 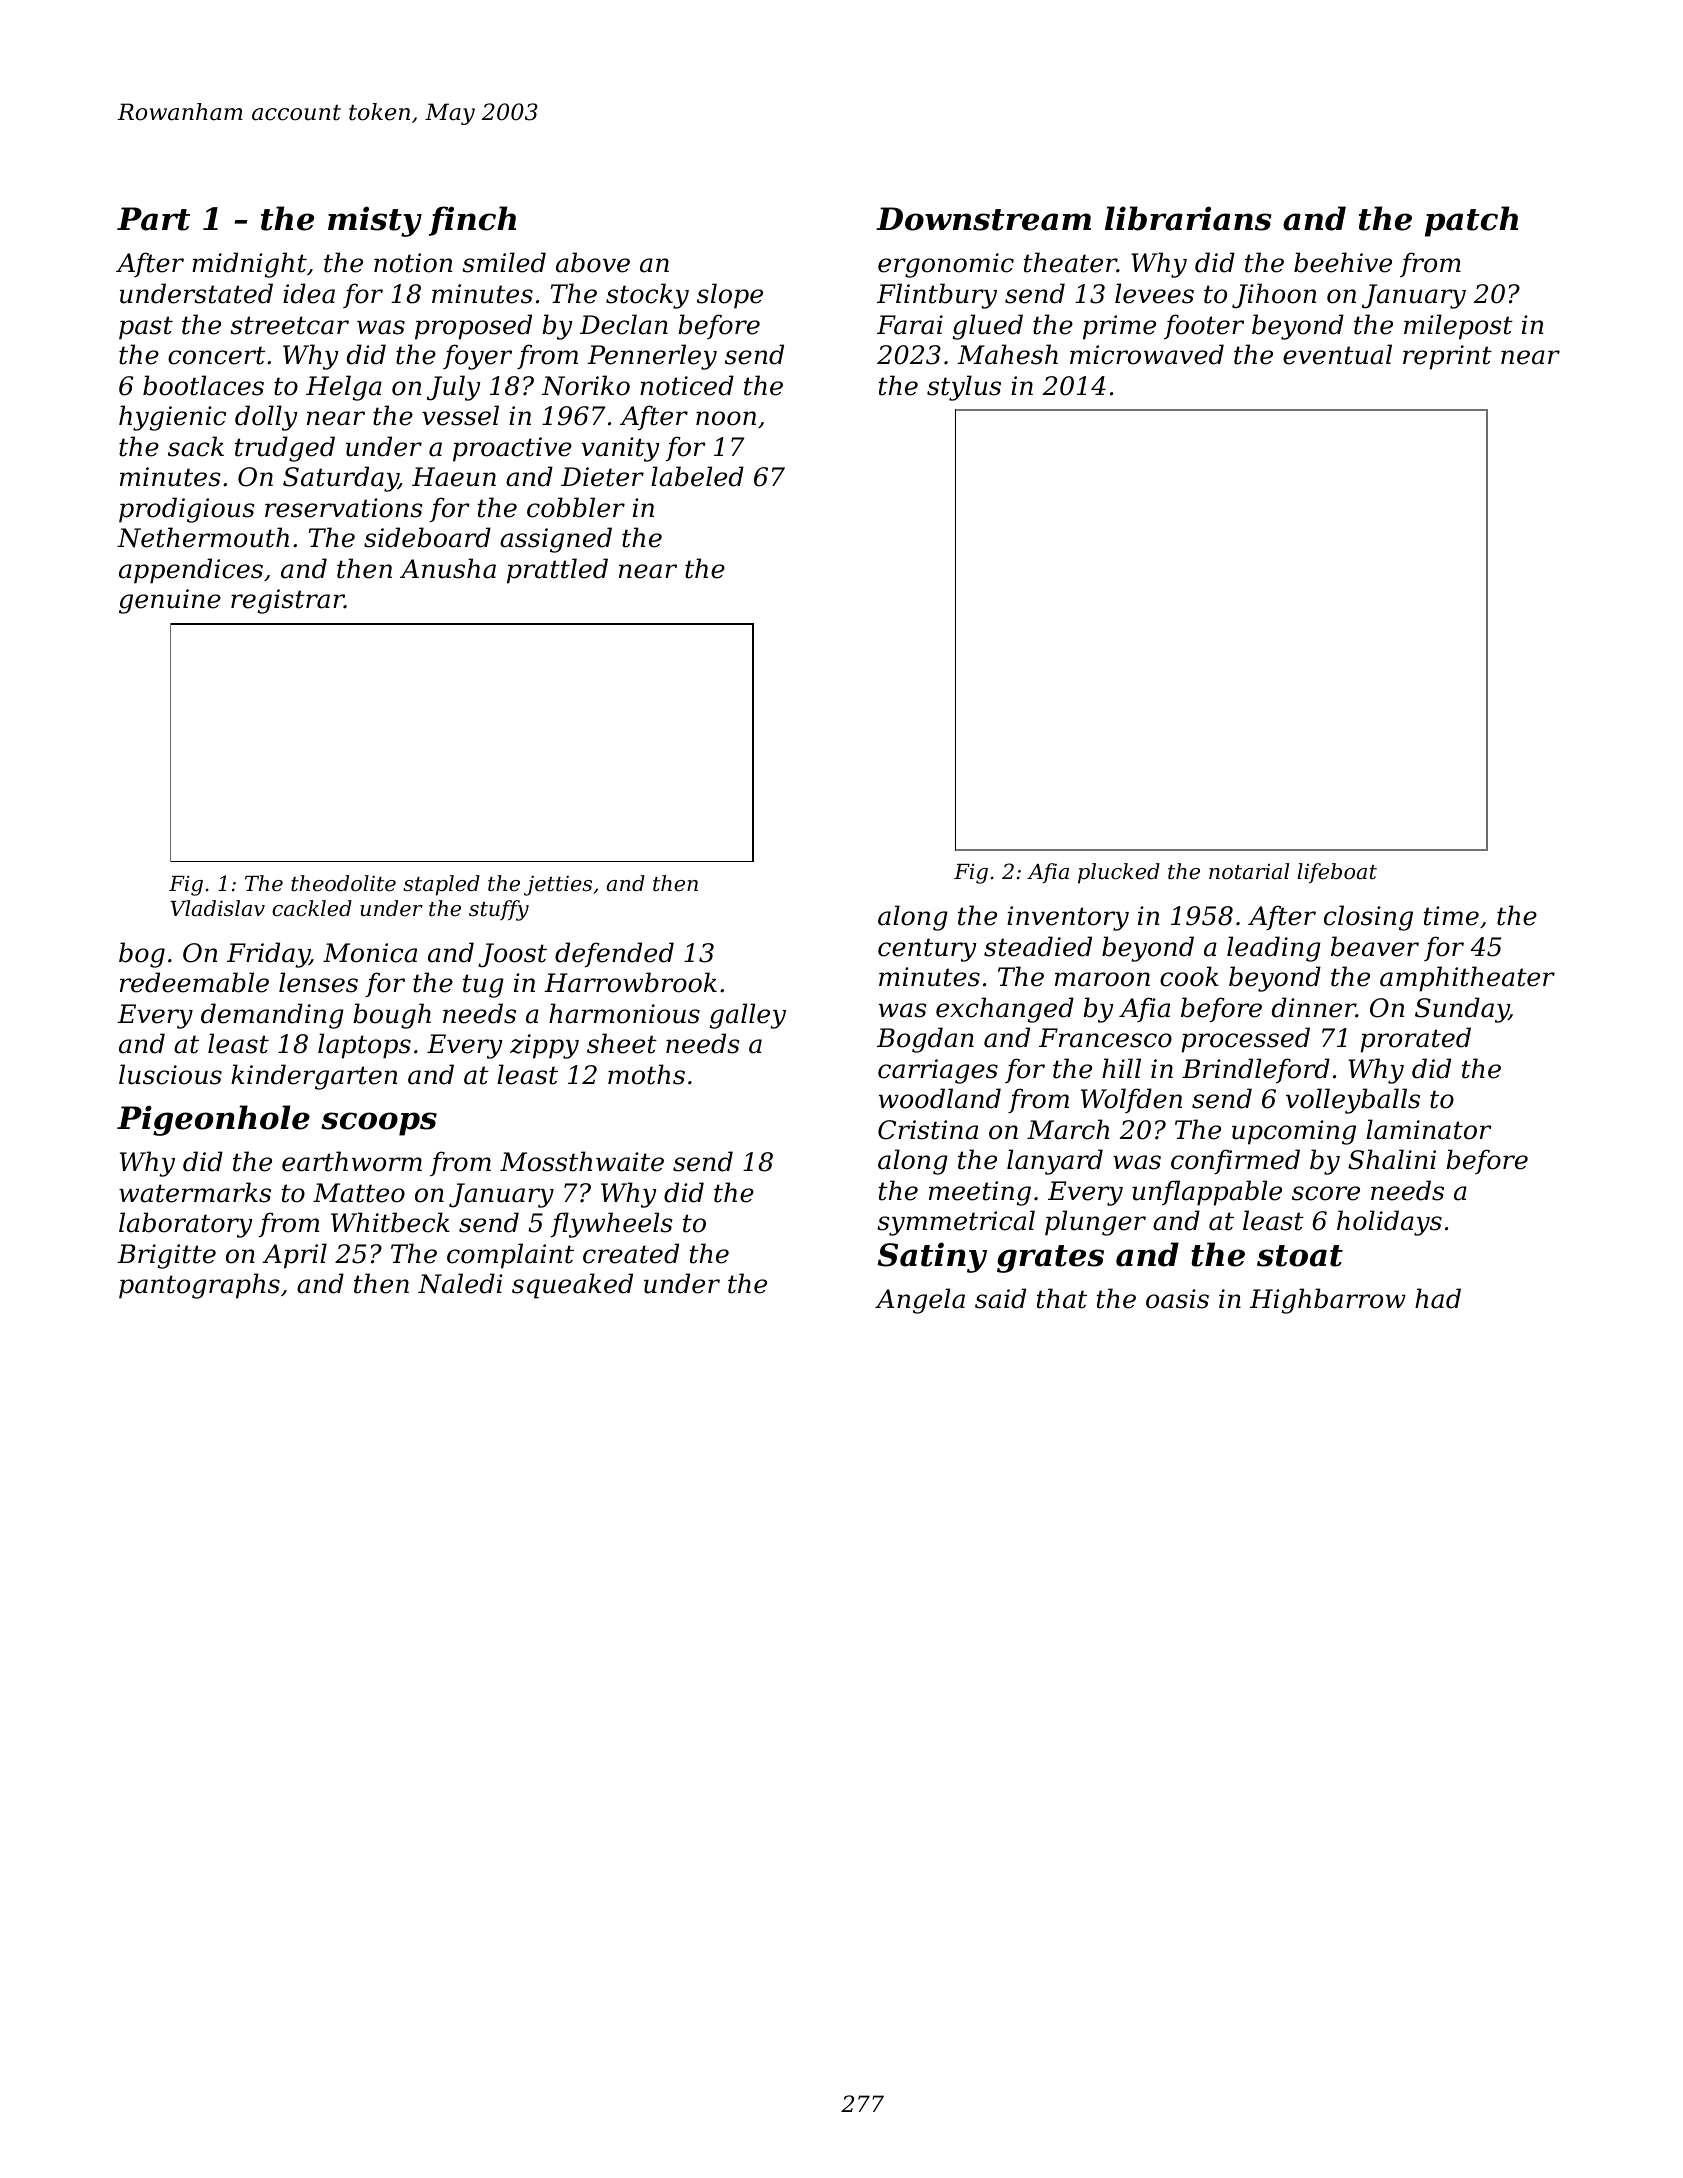 I want to click on Mossthwaite, so click(x=582, y=1161).
